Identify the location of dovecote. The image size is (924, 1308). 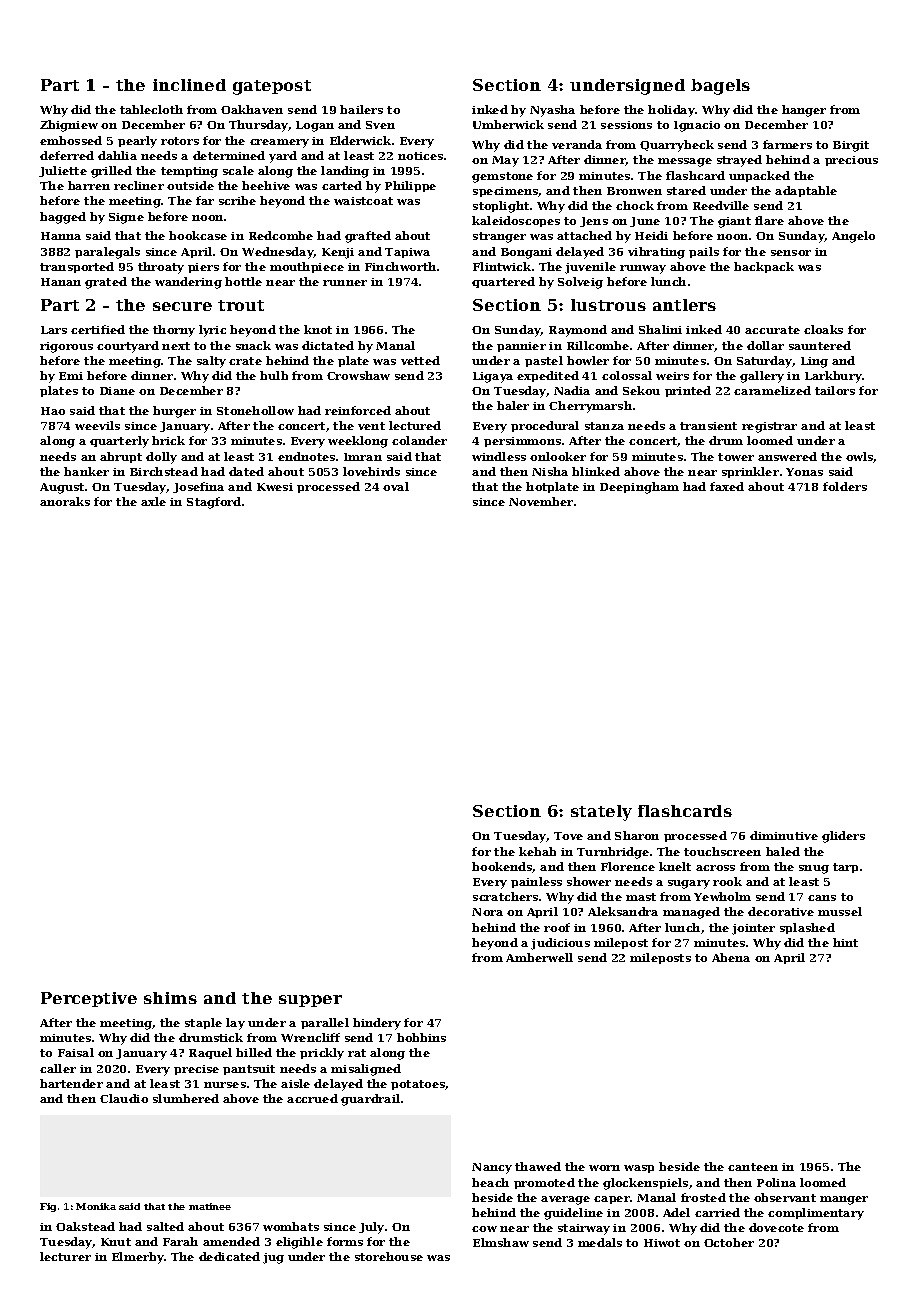
(776, 1227).
